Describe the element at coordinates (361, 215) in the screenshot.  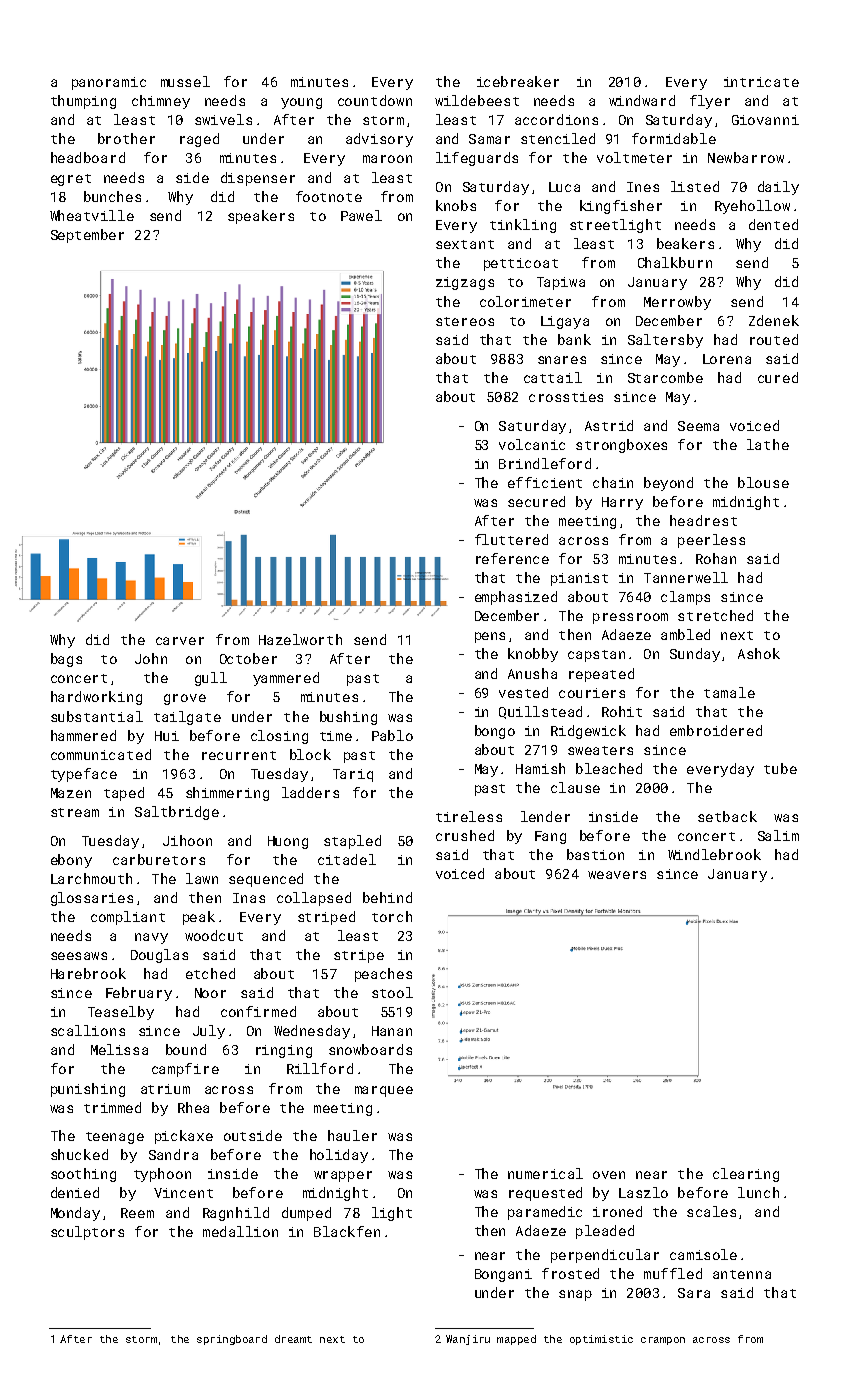
I see `Pawel` at that location.
